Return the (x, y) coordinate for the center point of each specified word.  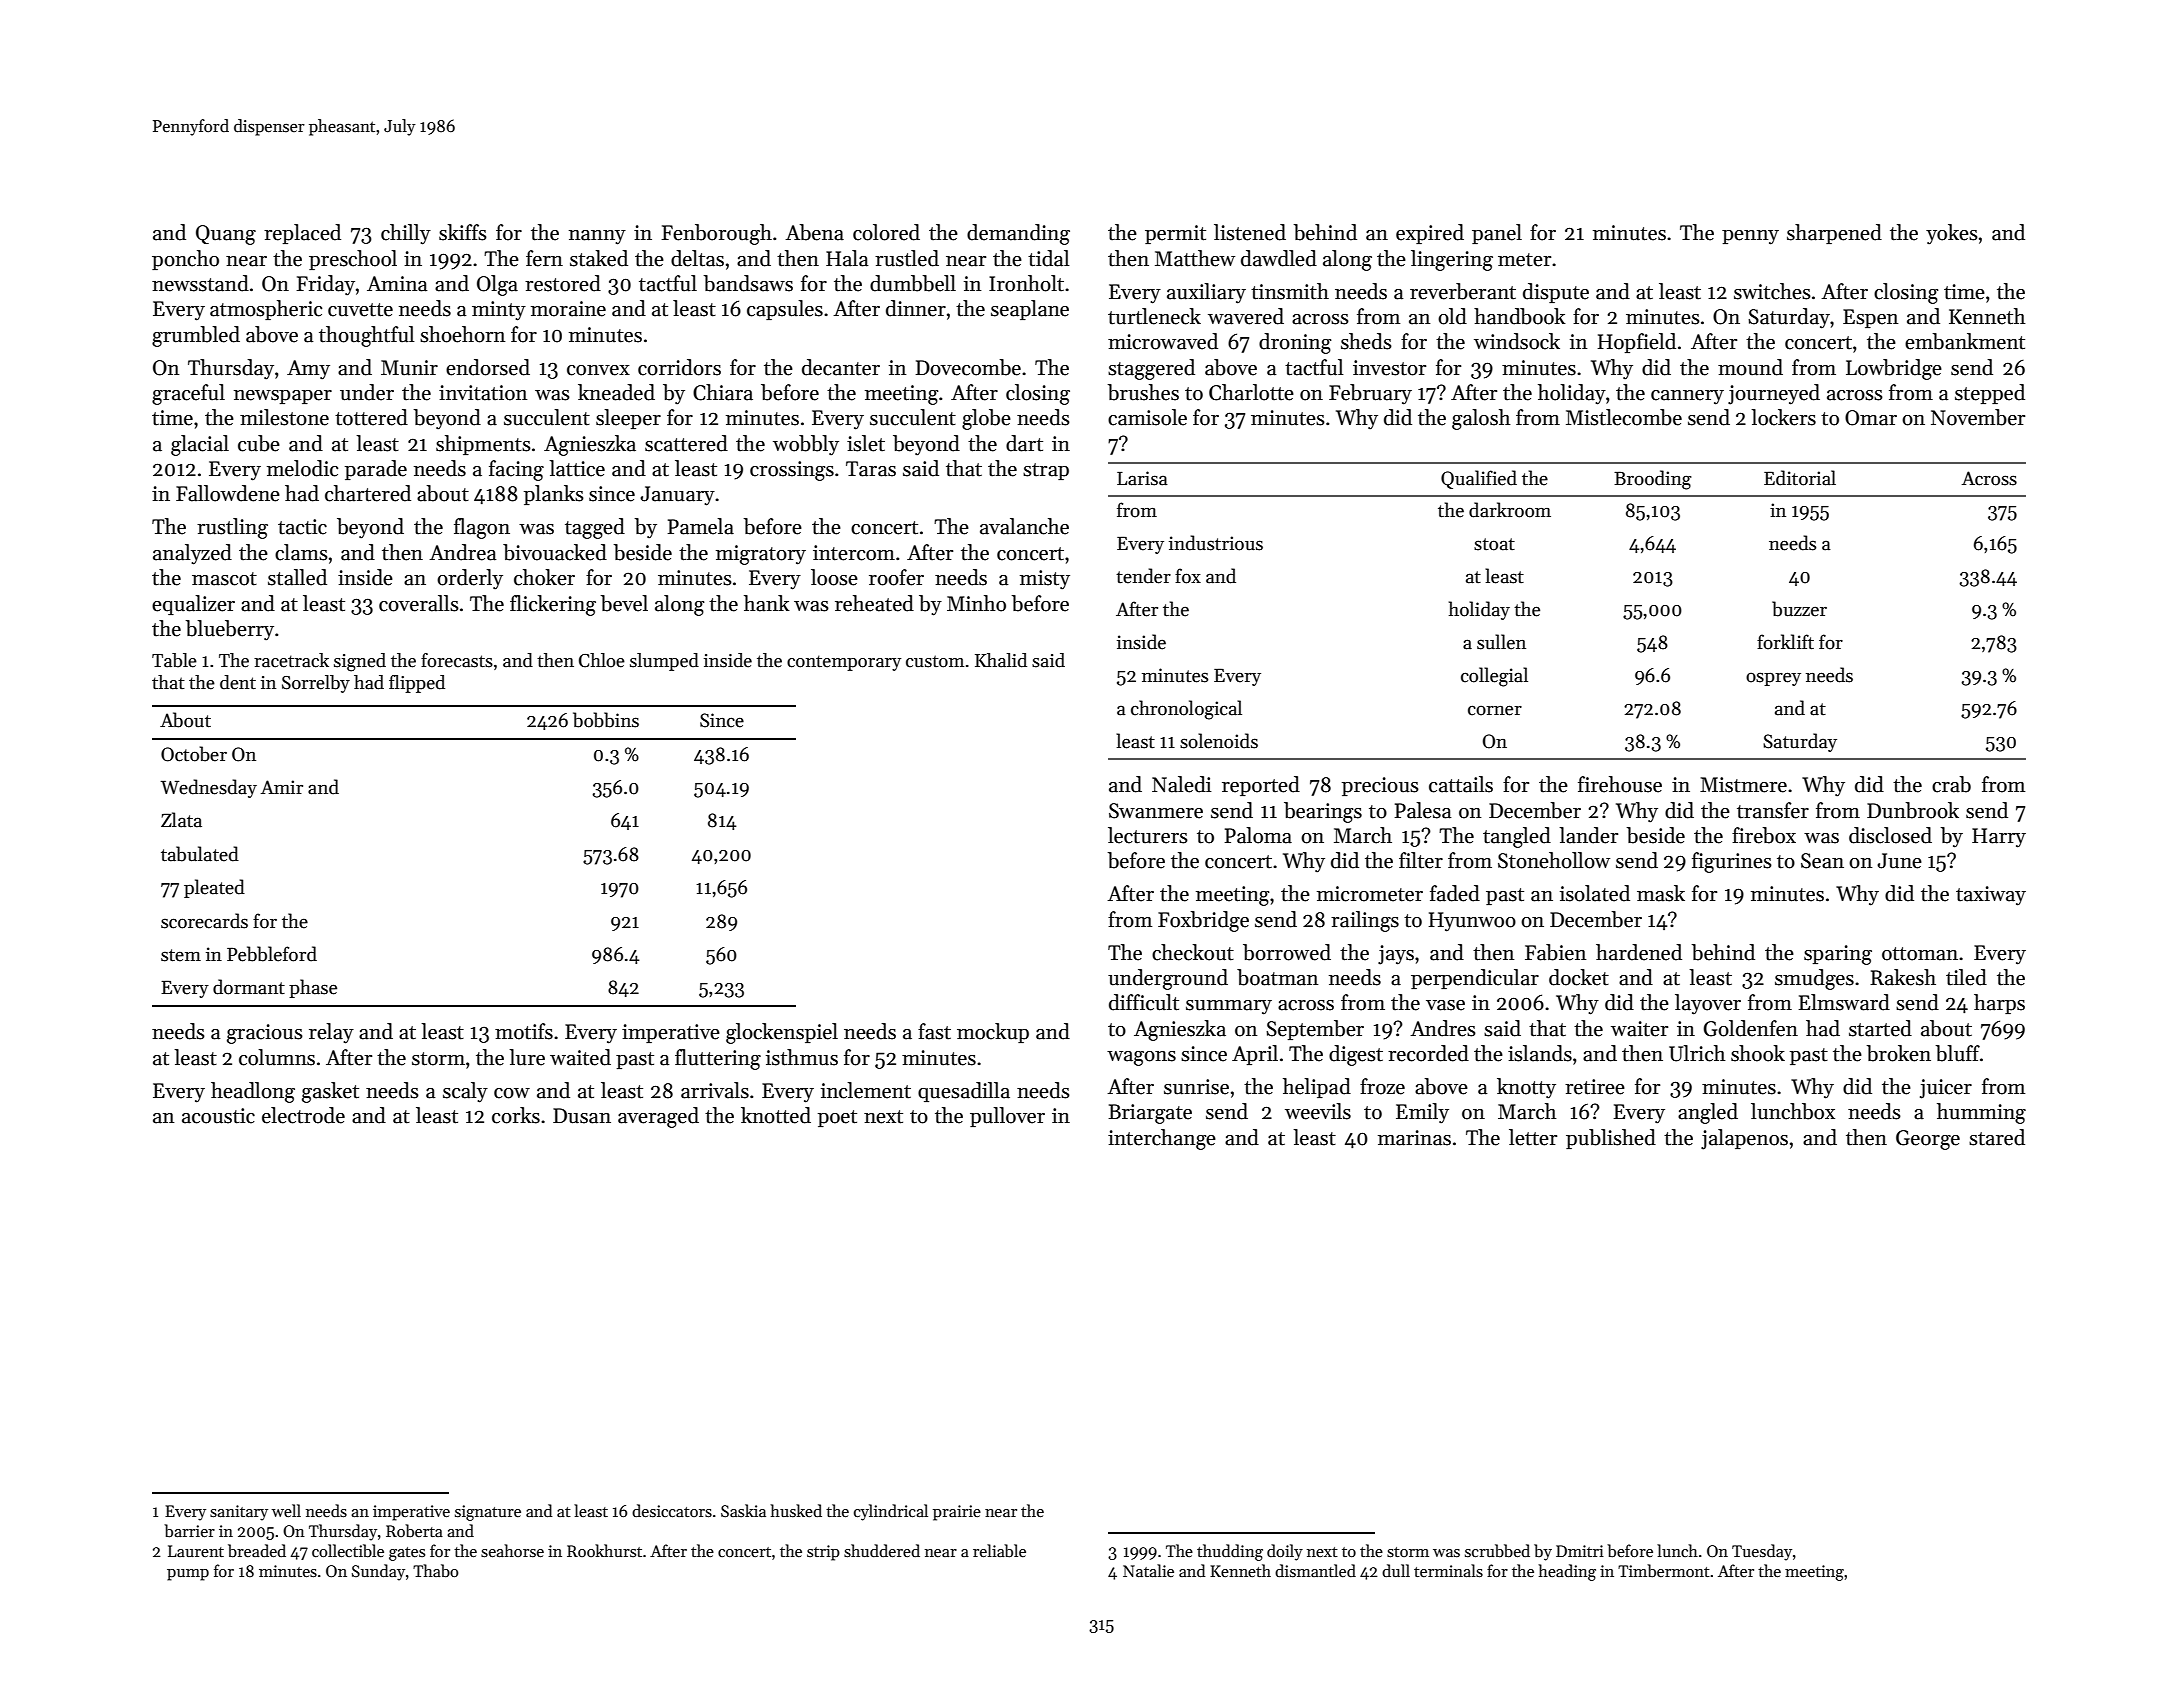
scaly (465, 1092)
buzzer (1799, 609)
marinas (1414, 1138)
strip (823, 1553)
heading (1567, 1572)
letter (1533, 1137)
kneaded (616, 392)
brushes (1143, 392)
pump (188, 1575)
